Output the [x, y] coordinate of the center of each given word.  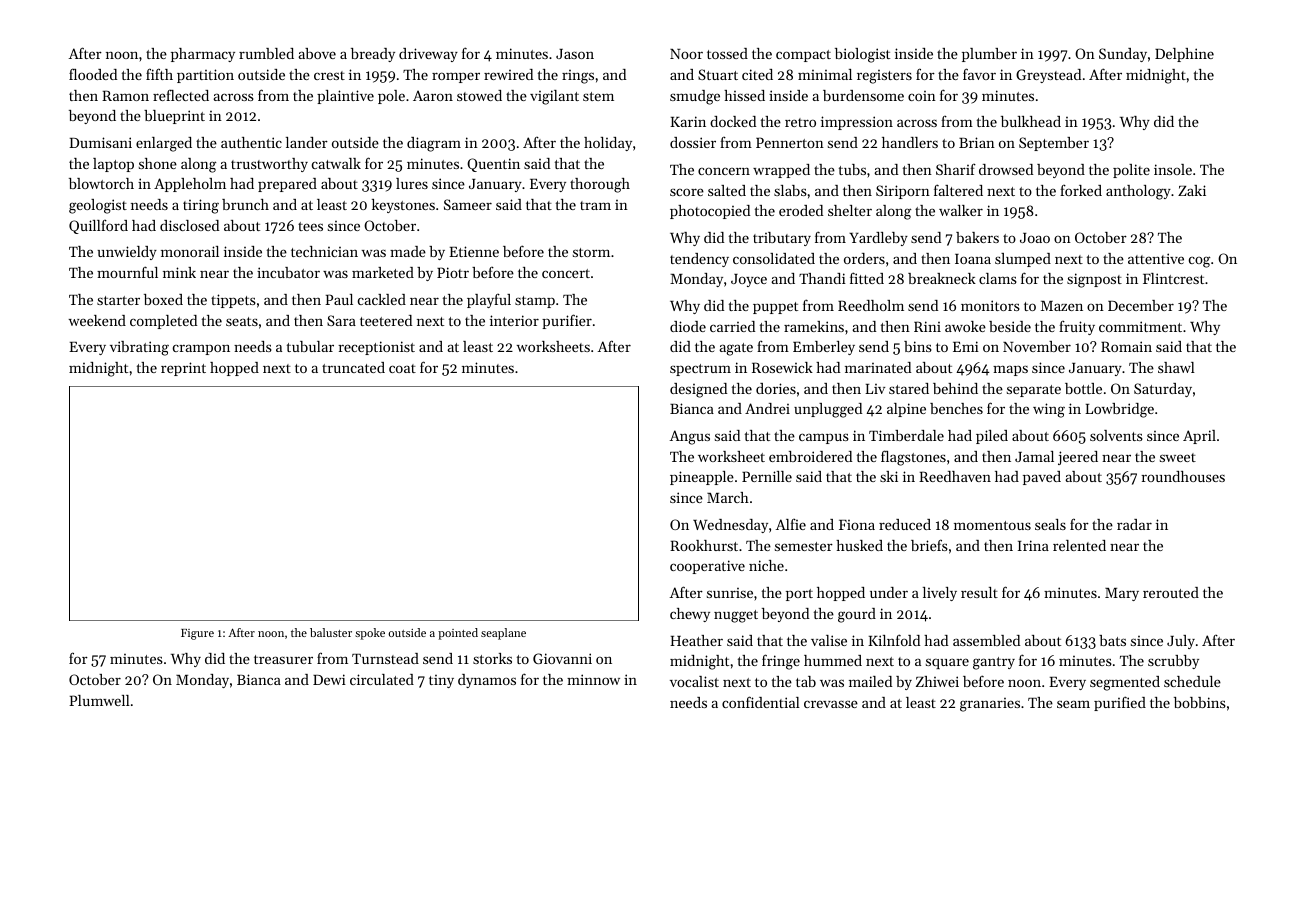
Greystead [1048, 76]
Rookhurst [704, 545]
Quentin [493, 165]
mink [179, 272]
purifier [567, 321]
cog [1199, 262]
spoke [370, 634]
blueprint [174, 117]
